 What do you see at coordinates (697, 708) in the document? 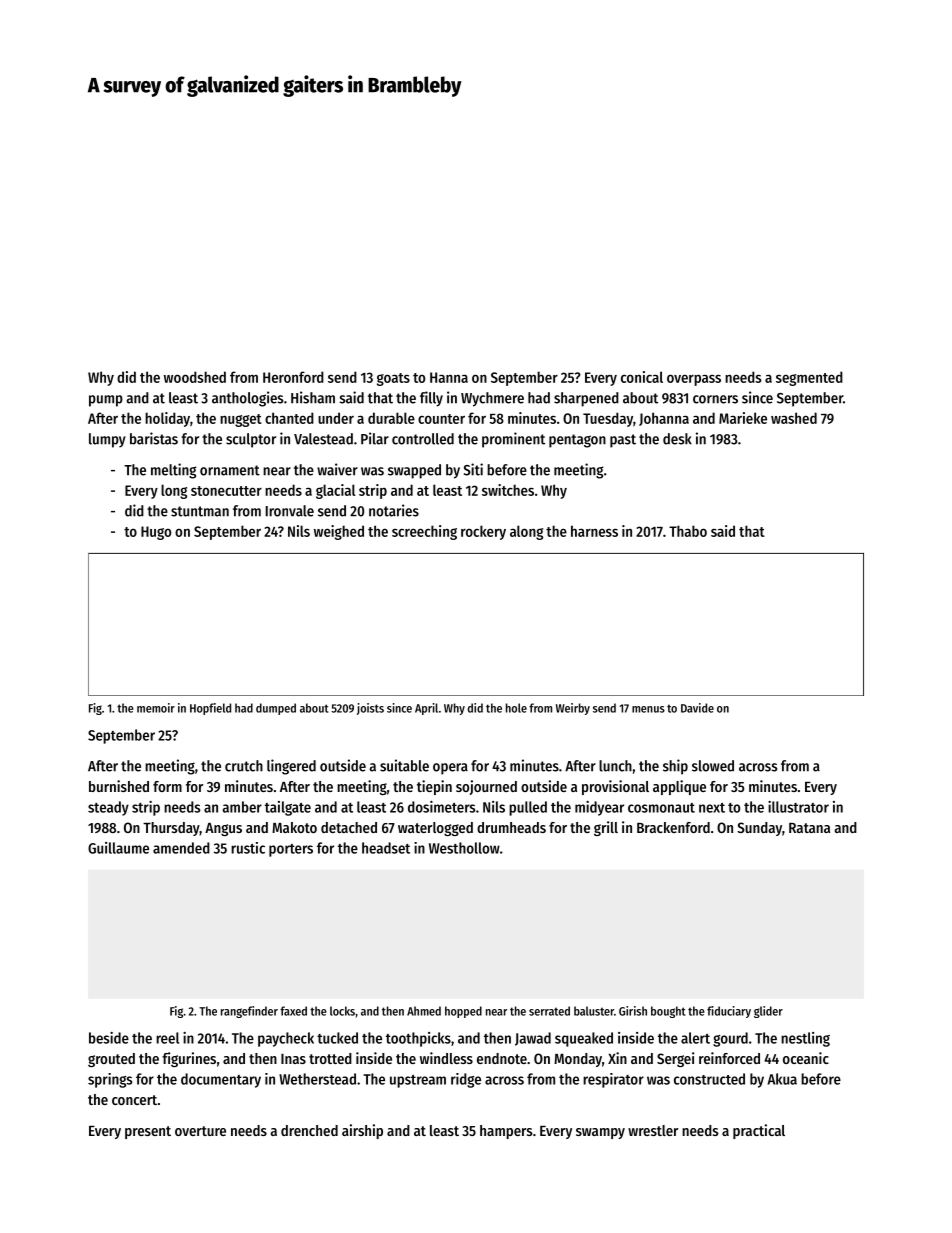
I see `Davide` at bounding box center [697, 708].
